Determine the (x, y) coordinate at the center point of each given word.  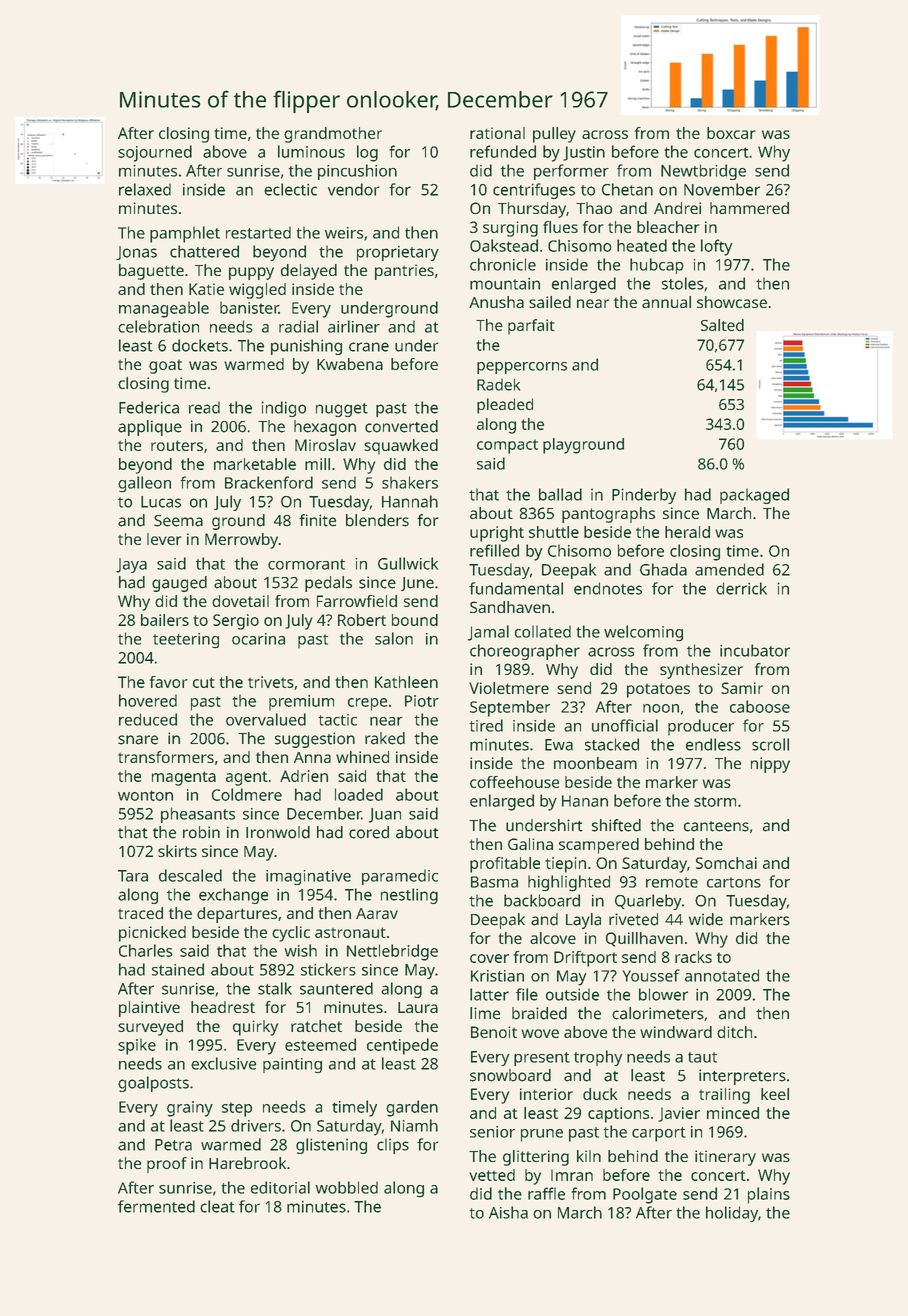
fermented (156, 1206)
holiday (732, 1214)
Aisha (508, 1212)
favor (169, 682)
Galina (530, 844)
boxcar (731, 133)
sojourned (155, 153)
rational (497, 133)
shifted (616, 825)
